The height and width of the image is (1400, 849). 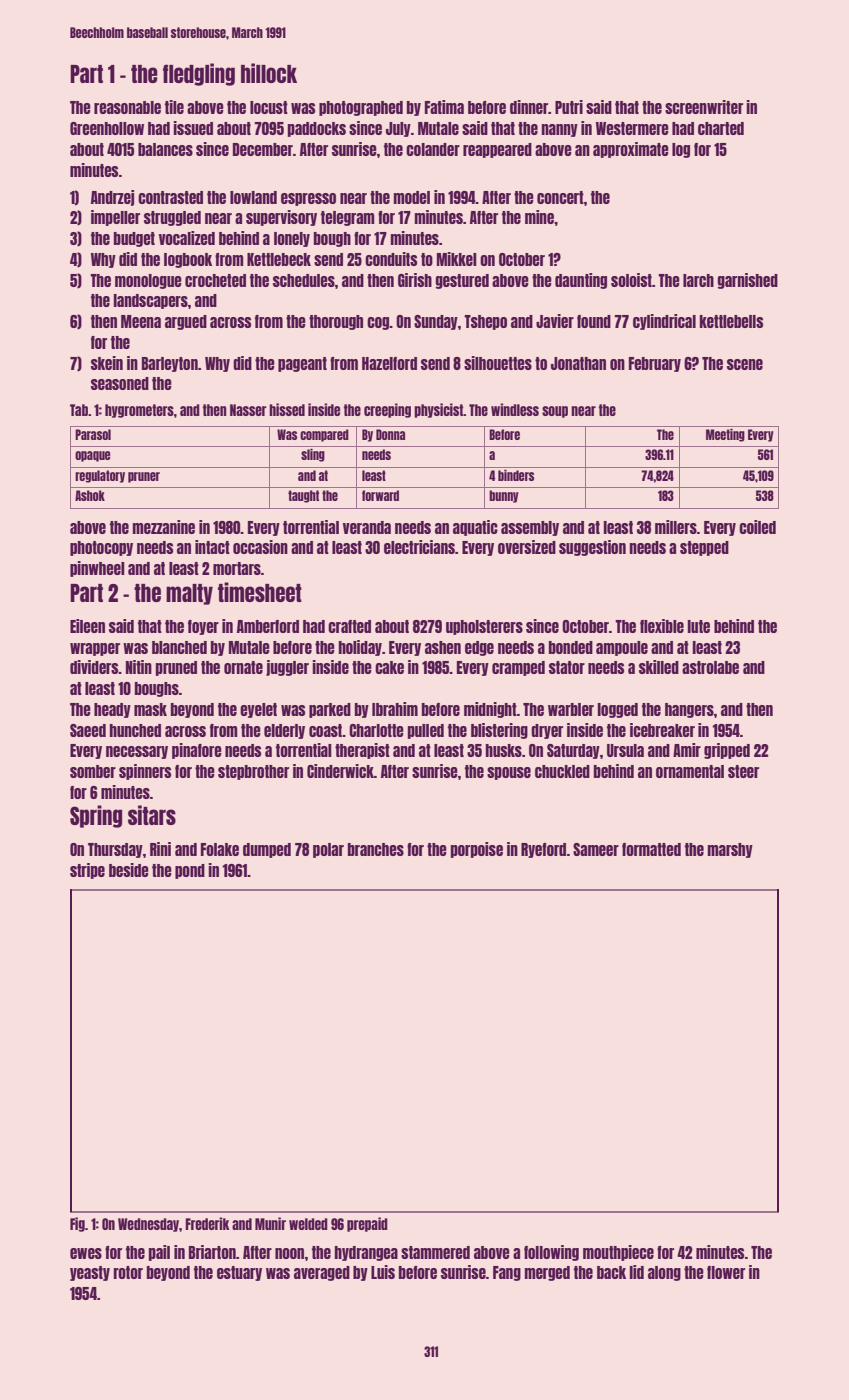 What do you see at coordinates (207, 1223) in the image?
I see `Frederik` at bounding box center [207, 1223].
